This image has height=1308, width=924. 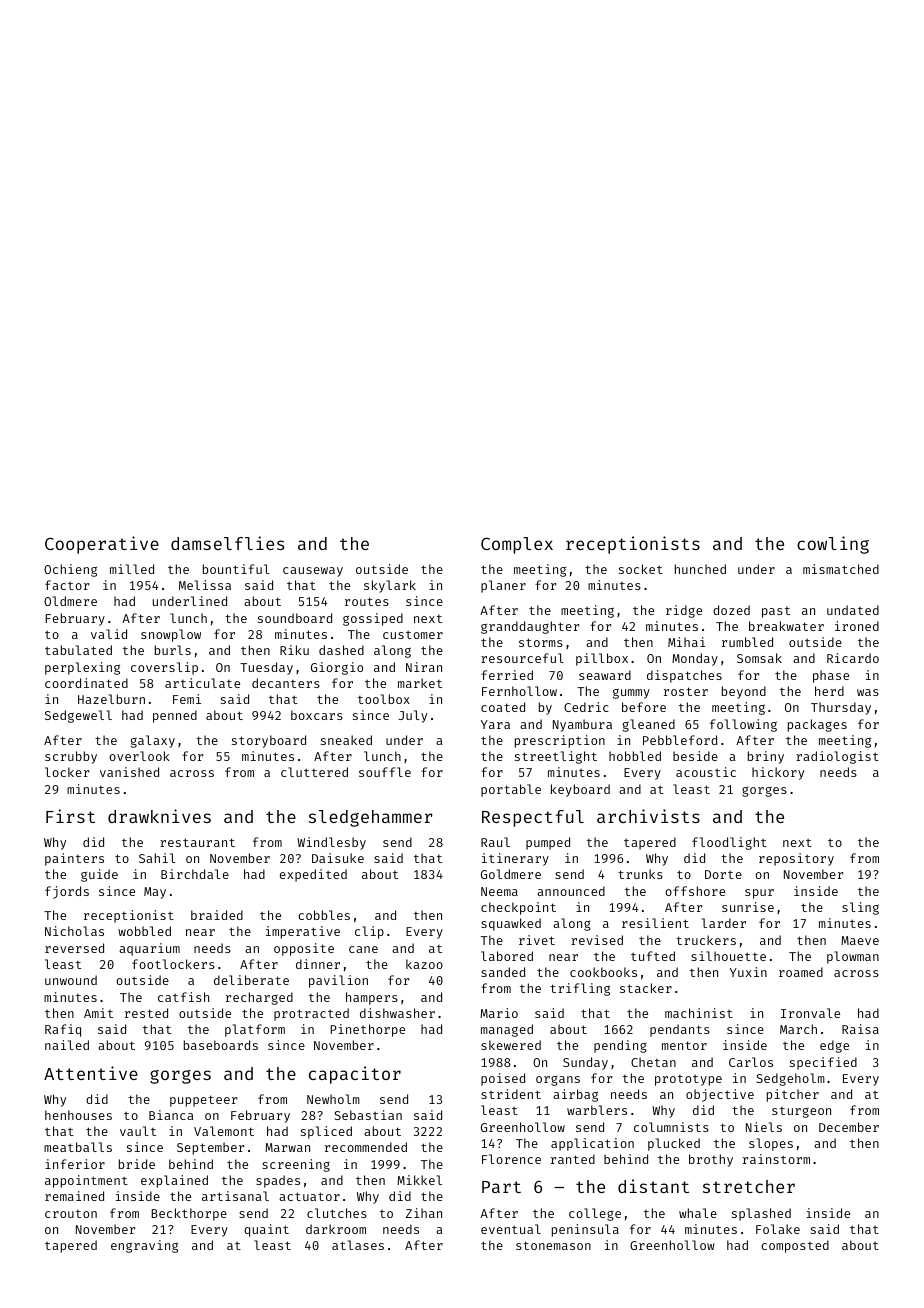 What do you see at coordinates (517, 545) in the image?
I see `Complex` at bounding box center [517, 545].
